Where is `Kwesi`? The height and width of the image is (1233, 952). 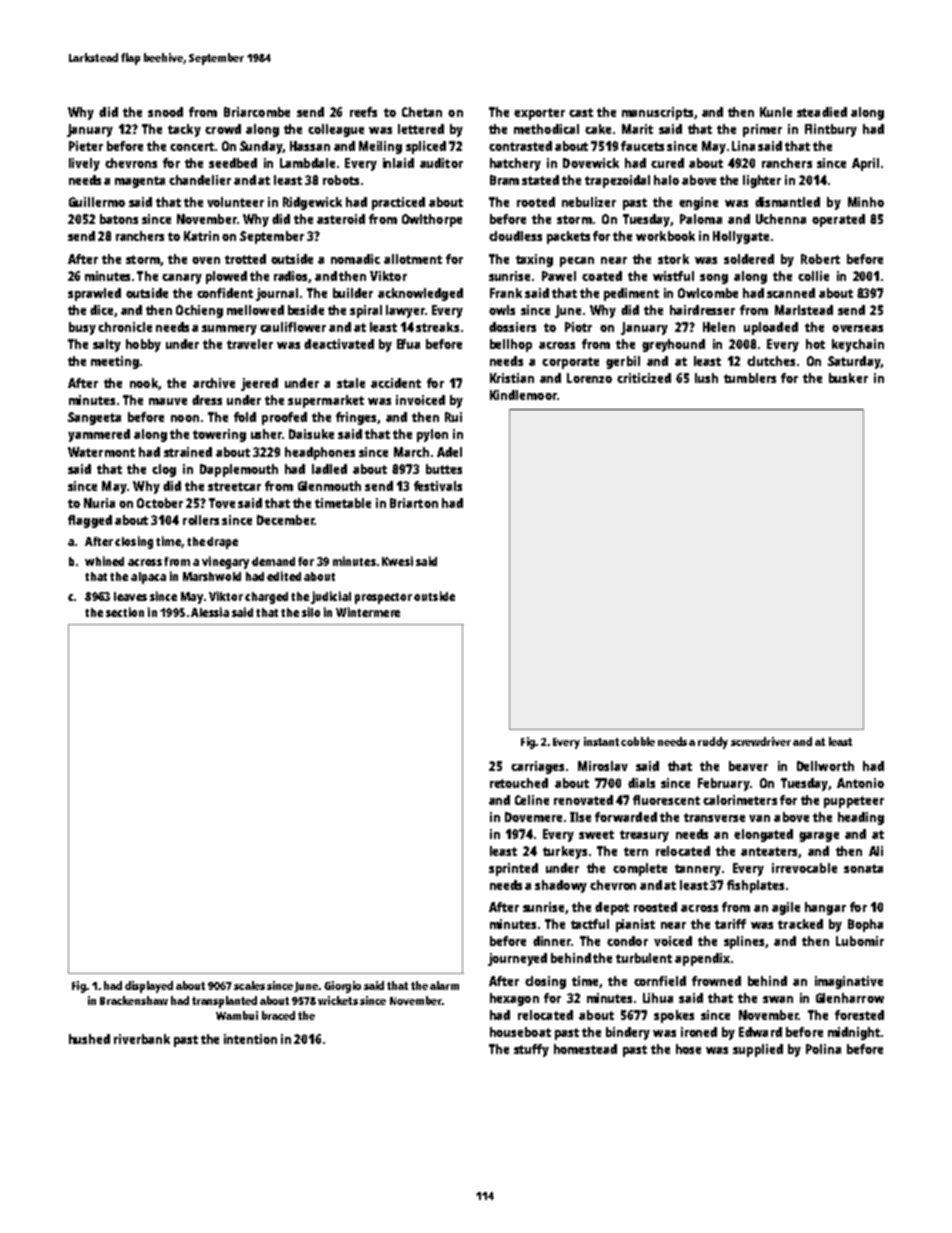 Kwesi is located at coordinates (397, 561).
